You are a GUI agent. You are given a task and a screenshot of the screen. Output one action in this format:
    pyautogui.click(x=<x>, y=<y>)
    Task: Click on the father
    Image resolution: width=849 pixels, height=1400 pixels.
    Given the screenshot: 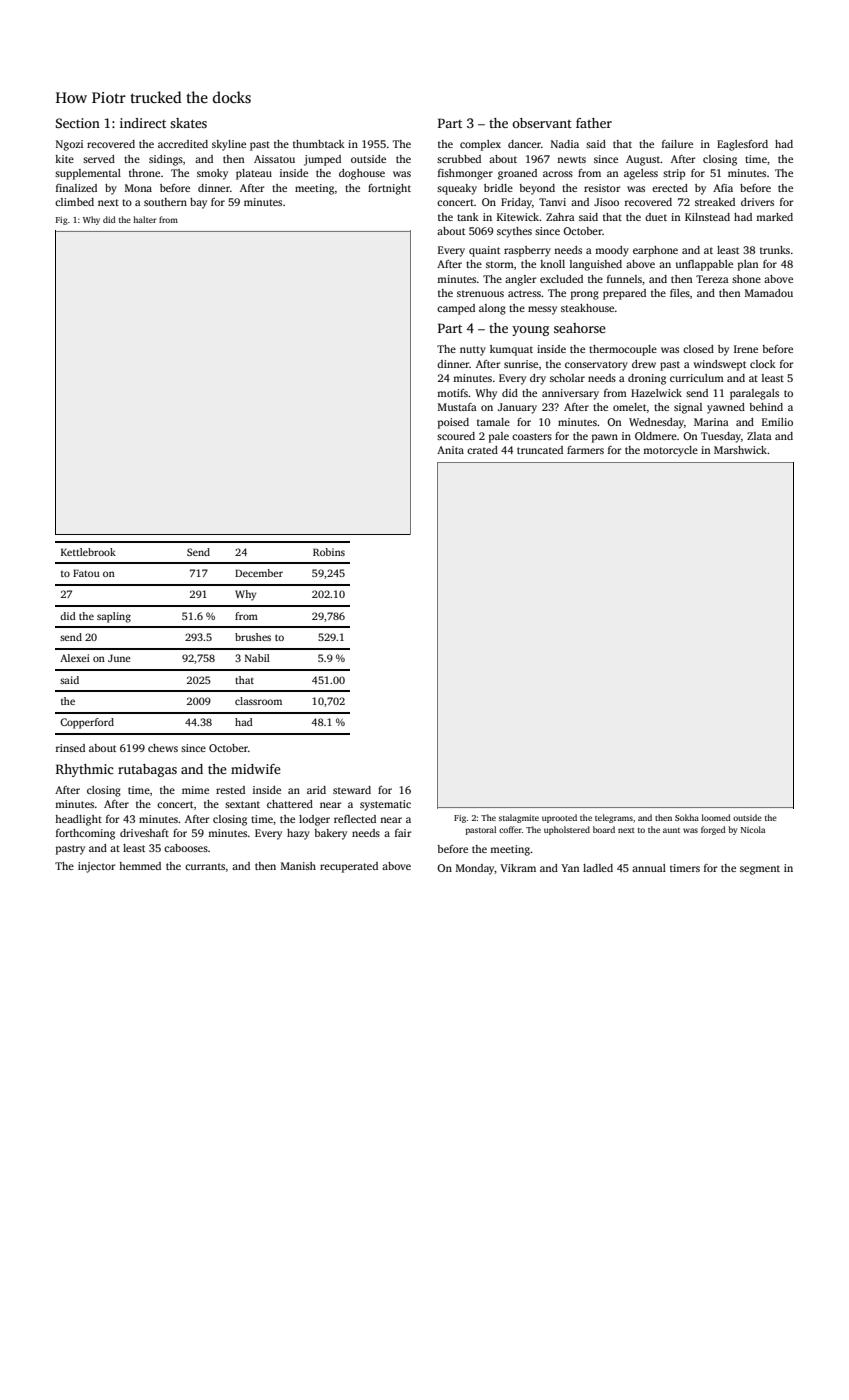 What is the action you would take?
    pyautogui.click(x=594, y=123)
